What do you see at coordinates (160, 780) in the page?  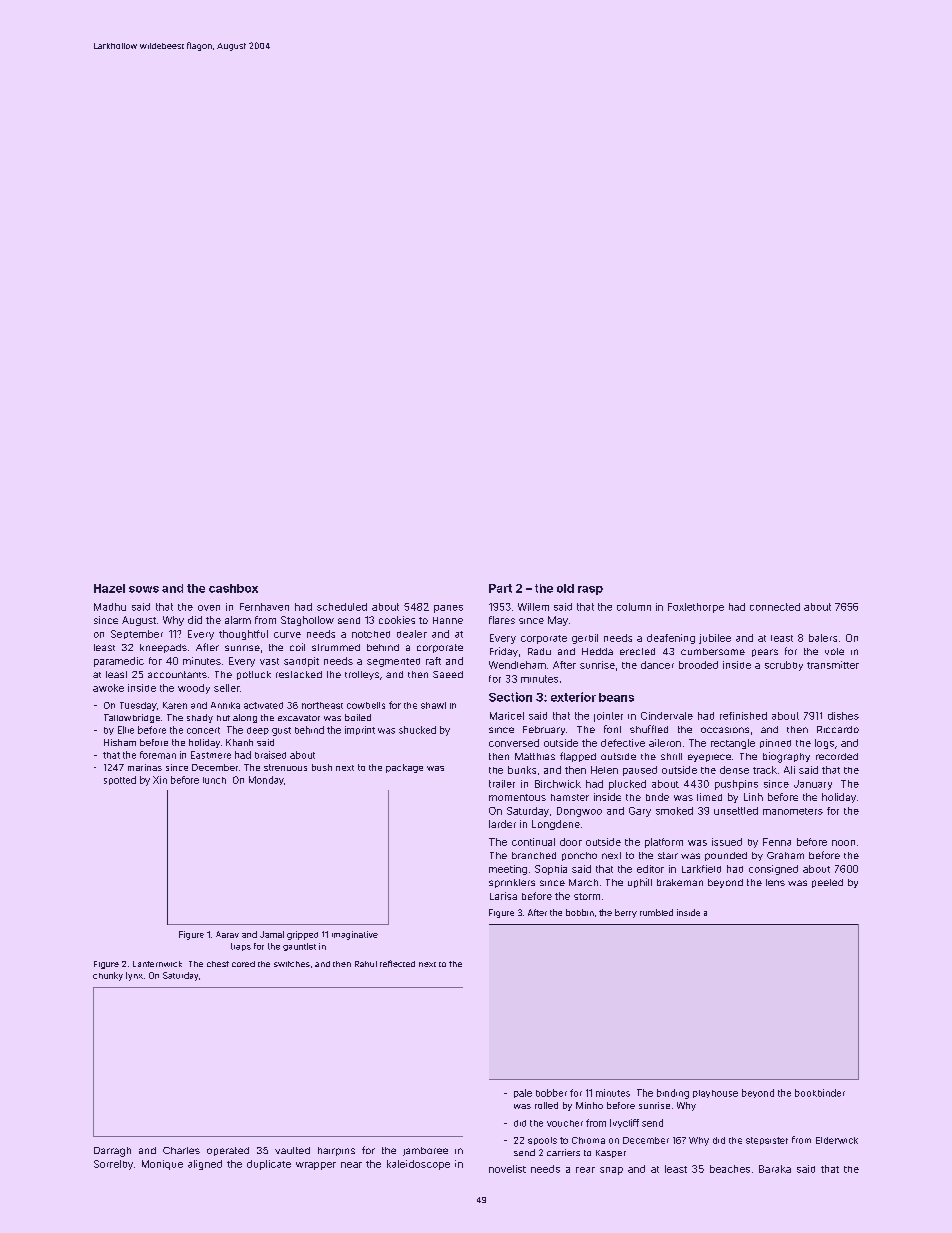 I see `Xin` at bounding box center [160, 780].
